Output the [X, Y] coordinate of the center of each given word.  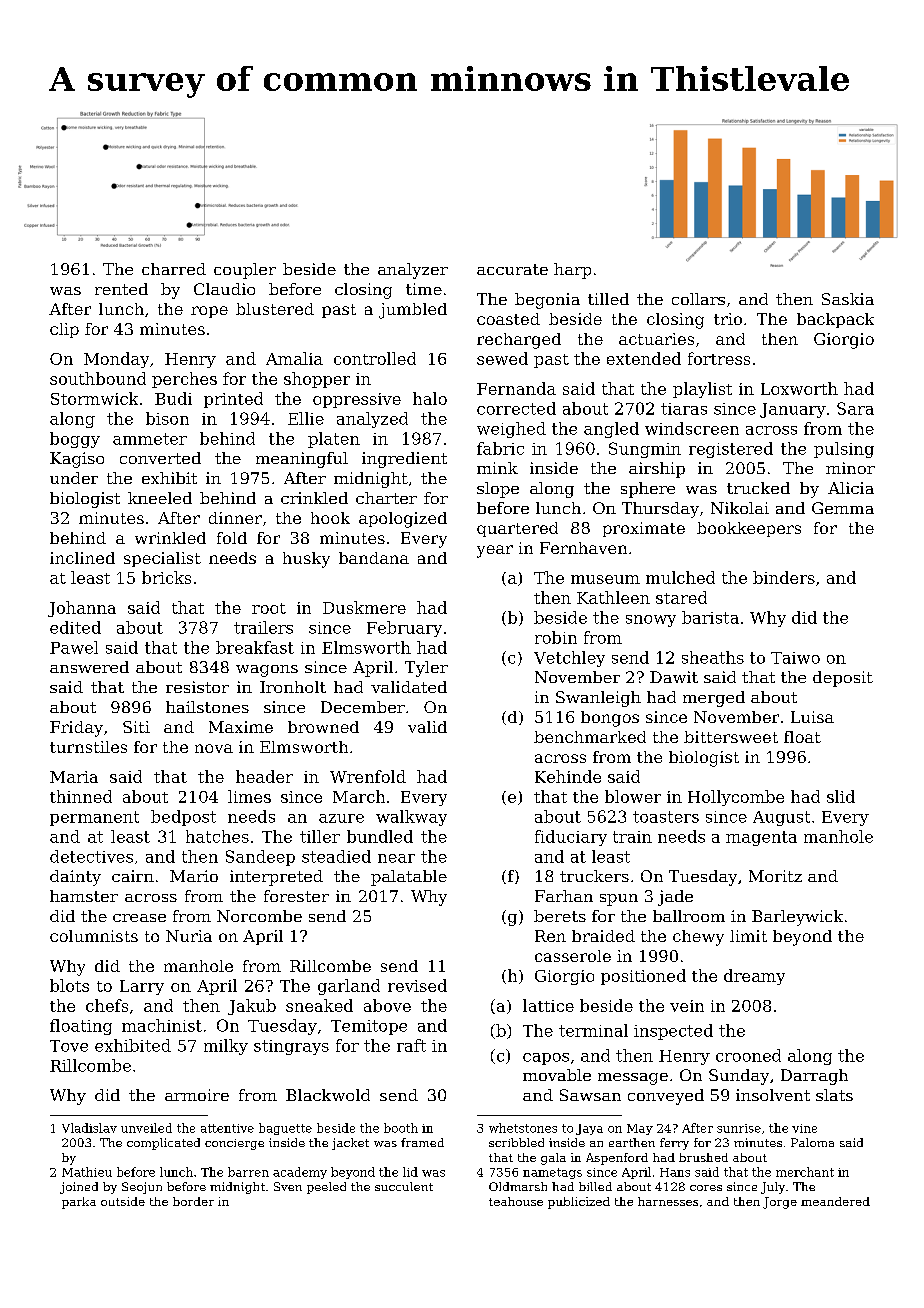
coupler [245, 271]
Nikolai [740, 508]
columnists [94, 936]
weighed [511, 430]
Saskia [848, 299]
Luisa [812, 717]
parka [79, 1203]
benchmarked [590, 737]
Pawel [74, 647]
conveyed [666, 1097]
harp [572, 271]
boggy [75, 440]
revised [417, 985]
